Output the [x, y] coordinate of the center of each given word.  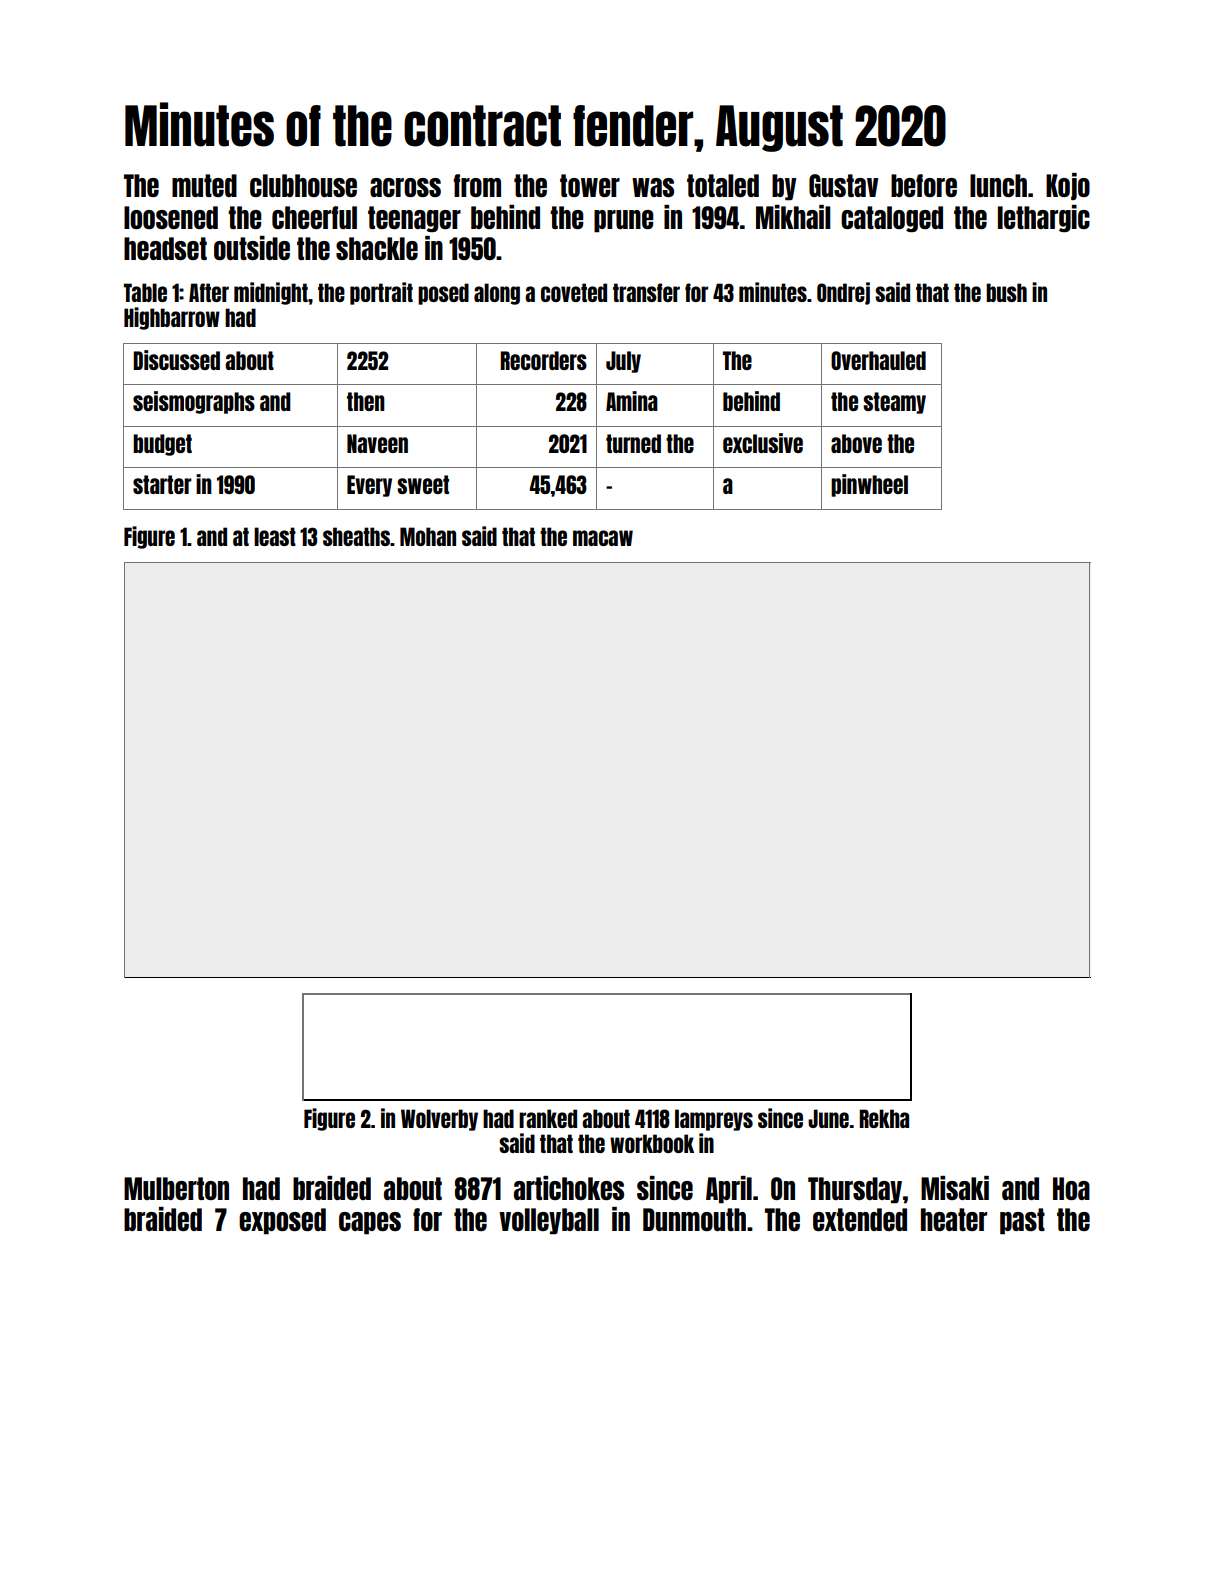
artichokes [569, 1188]
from [477, 185]
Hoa [1071, 1188]
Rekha [884, 1118]
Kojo [1068, 186]
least [275, 536]
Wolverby [439, 1120]
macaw [603, 538]
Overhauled [878, 360]
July [623, 362]
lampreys [714, 1120]
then [366, 401]
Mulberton [176, 1188]
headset [165, 248]
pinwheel [869, 485]
